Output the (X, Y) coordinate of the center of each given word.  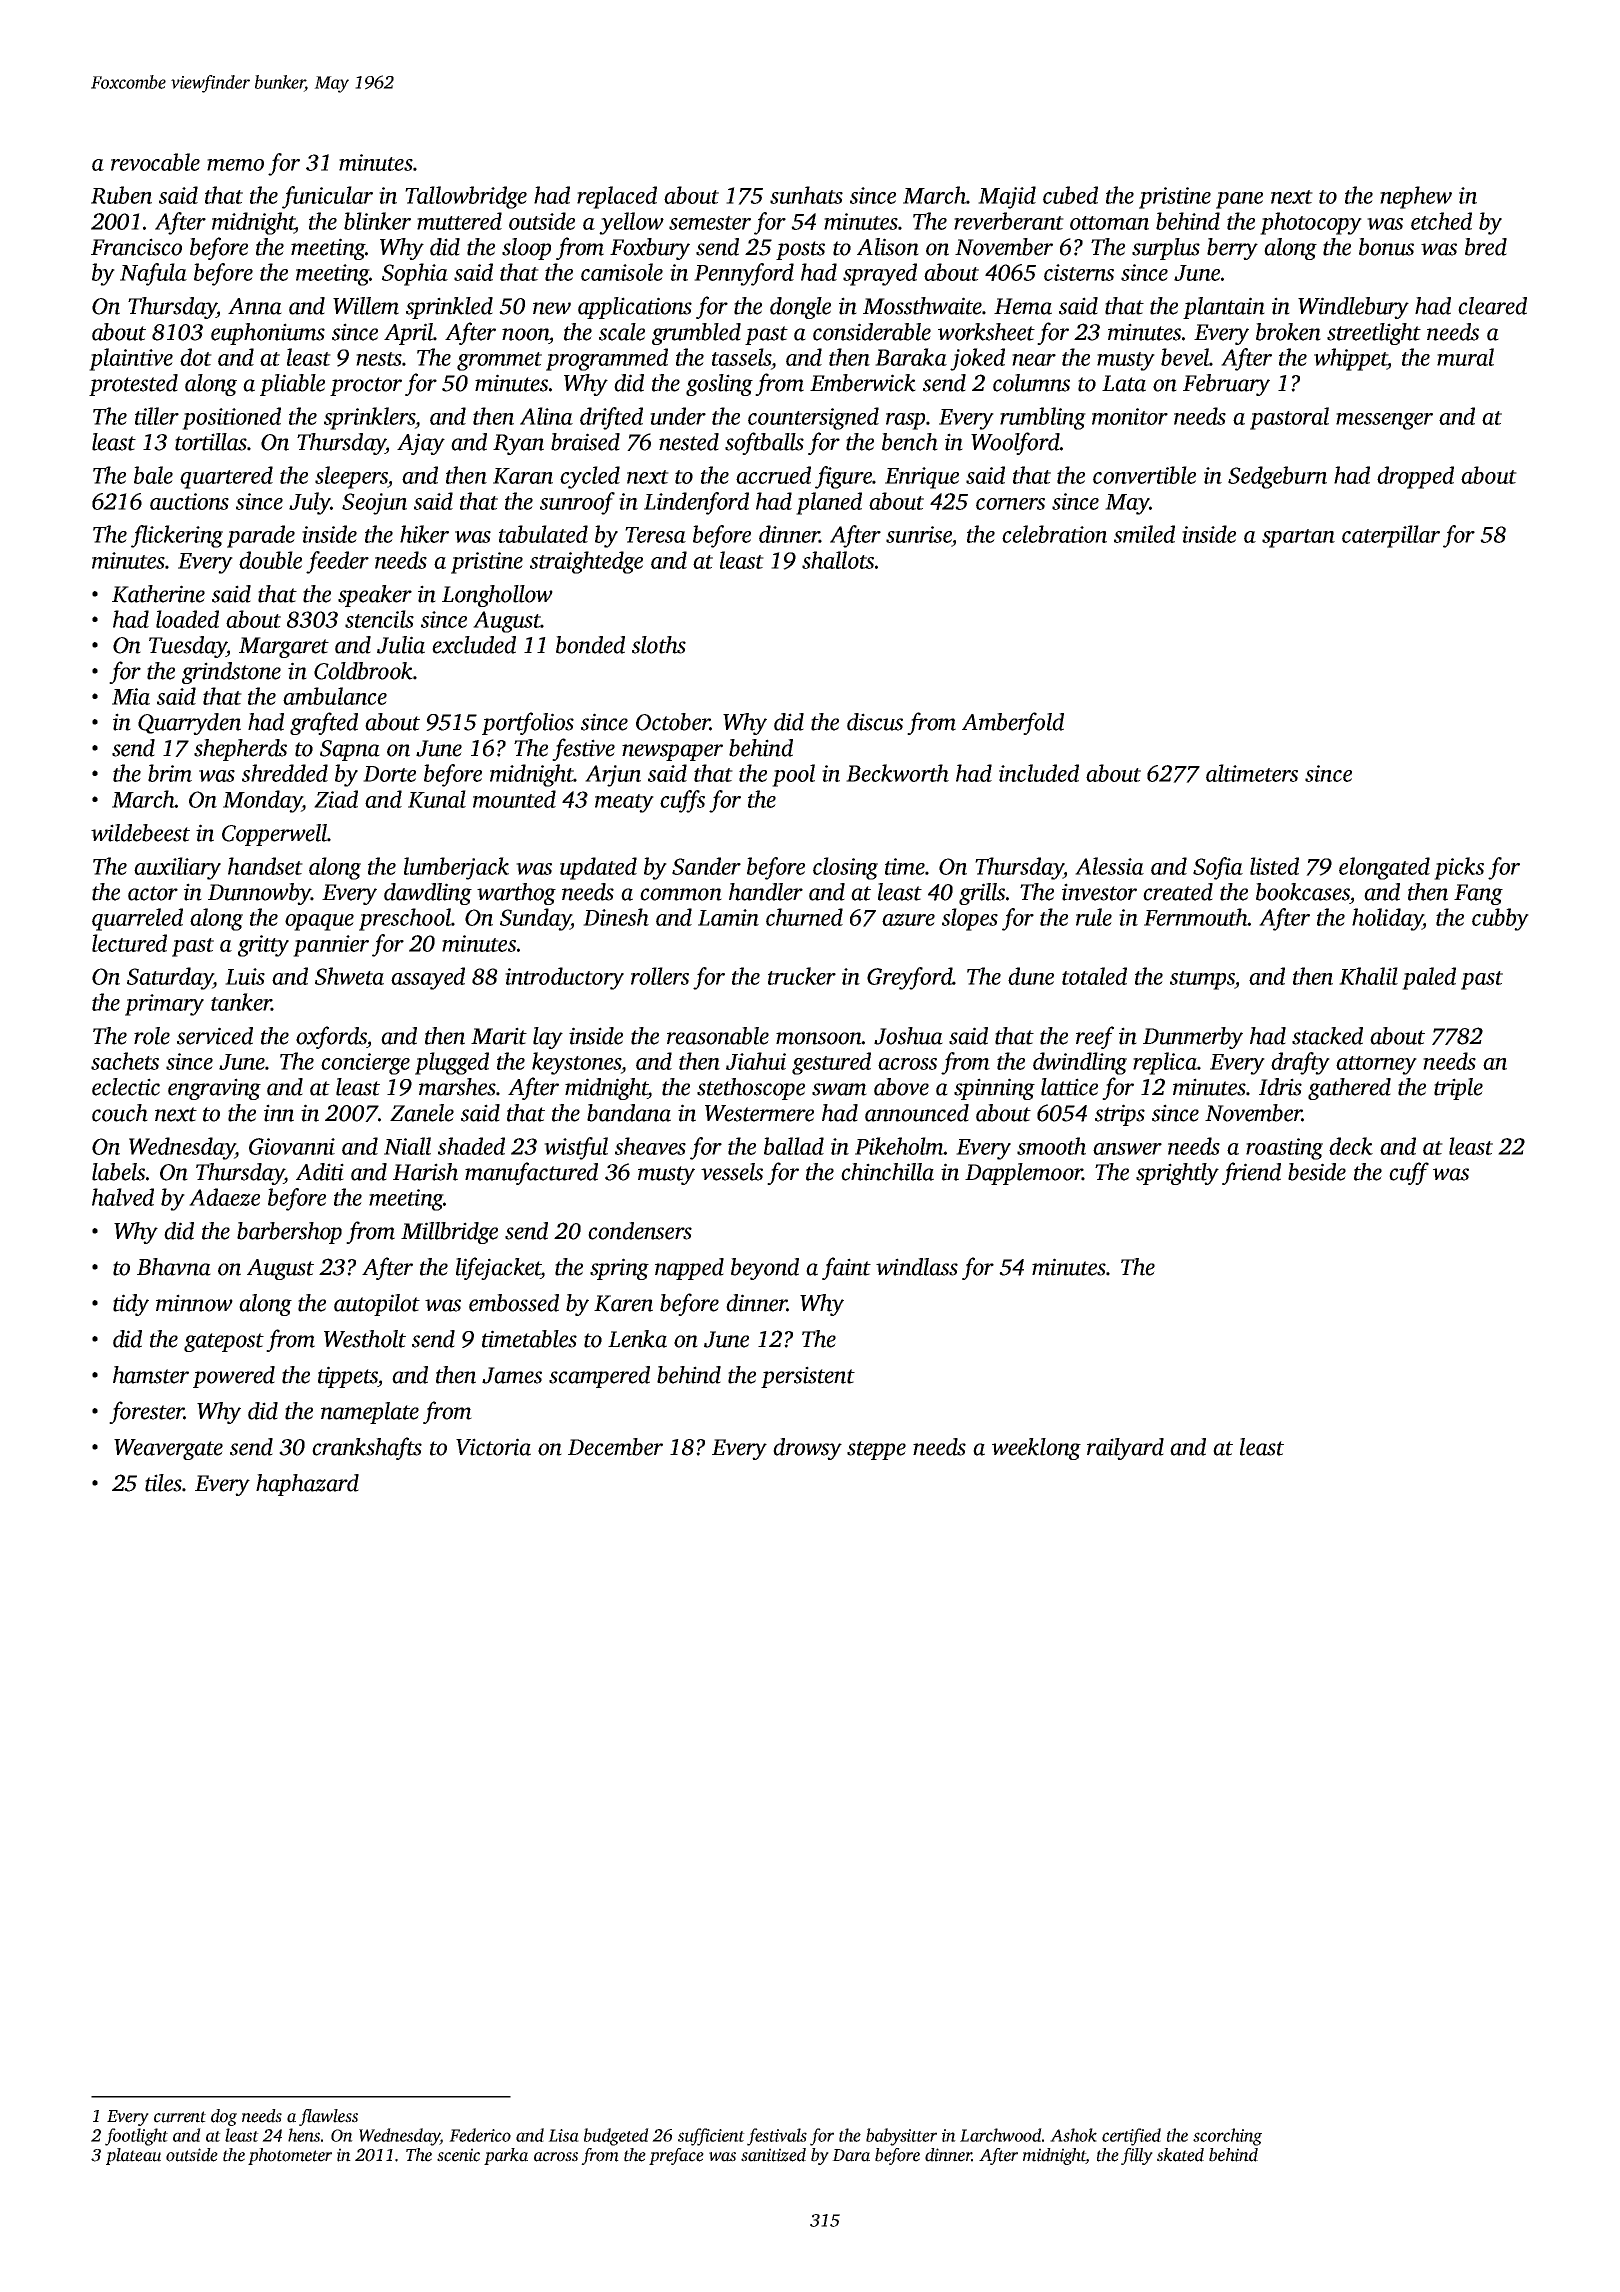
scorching (1227, 2137)
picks (1459, 868)
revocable (155, 162)
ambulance (335, 696)
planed (829, 503)
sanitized (773, 2155)
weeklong (1036, 1449)
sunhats (806, 195)
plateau (133, 2156)
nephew (1416, 197)
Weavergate (168, 1449)
